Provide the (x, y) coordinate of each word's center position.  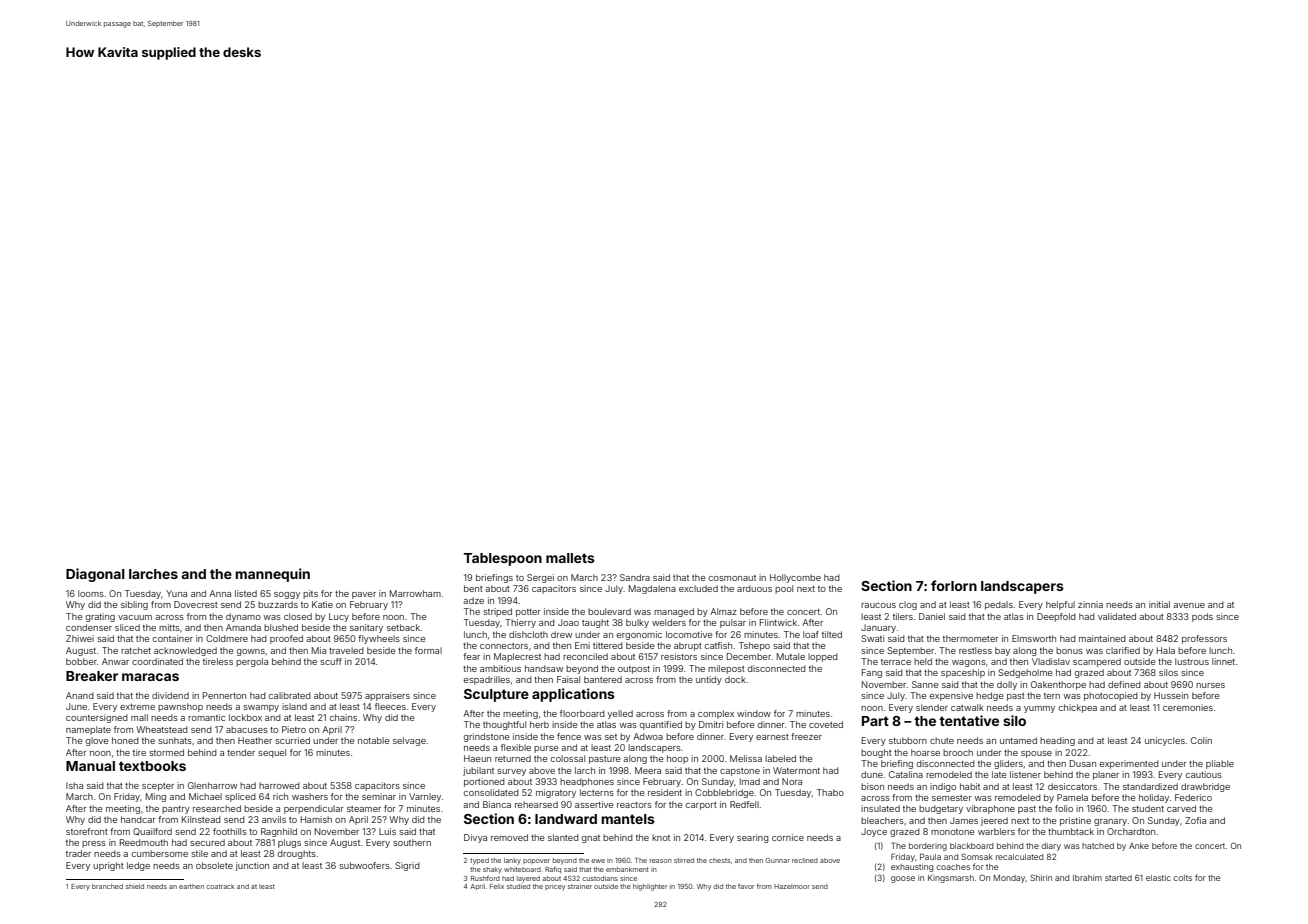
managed (674, 612)
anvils (274, 819)
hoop (677, 759)
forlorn (954, 585)
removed (509, 837)
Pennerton (224, 695)
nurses (1210, 685)
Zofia (1195, 820)
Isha (74, 785)
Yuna (176, 593)
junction (252, 866)
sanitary (366, 628)
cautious (1204, 774)
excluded (698, 588)
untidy (709, 680)
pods (1202, 617)
